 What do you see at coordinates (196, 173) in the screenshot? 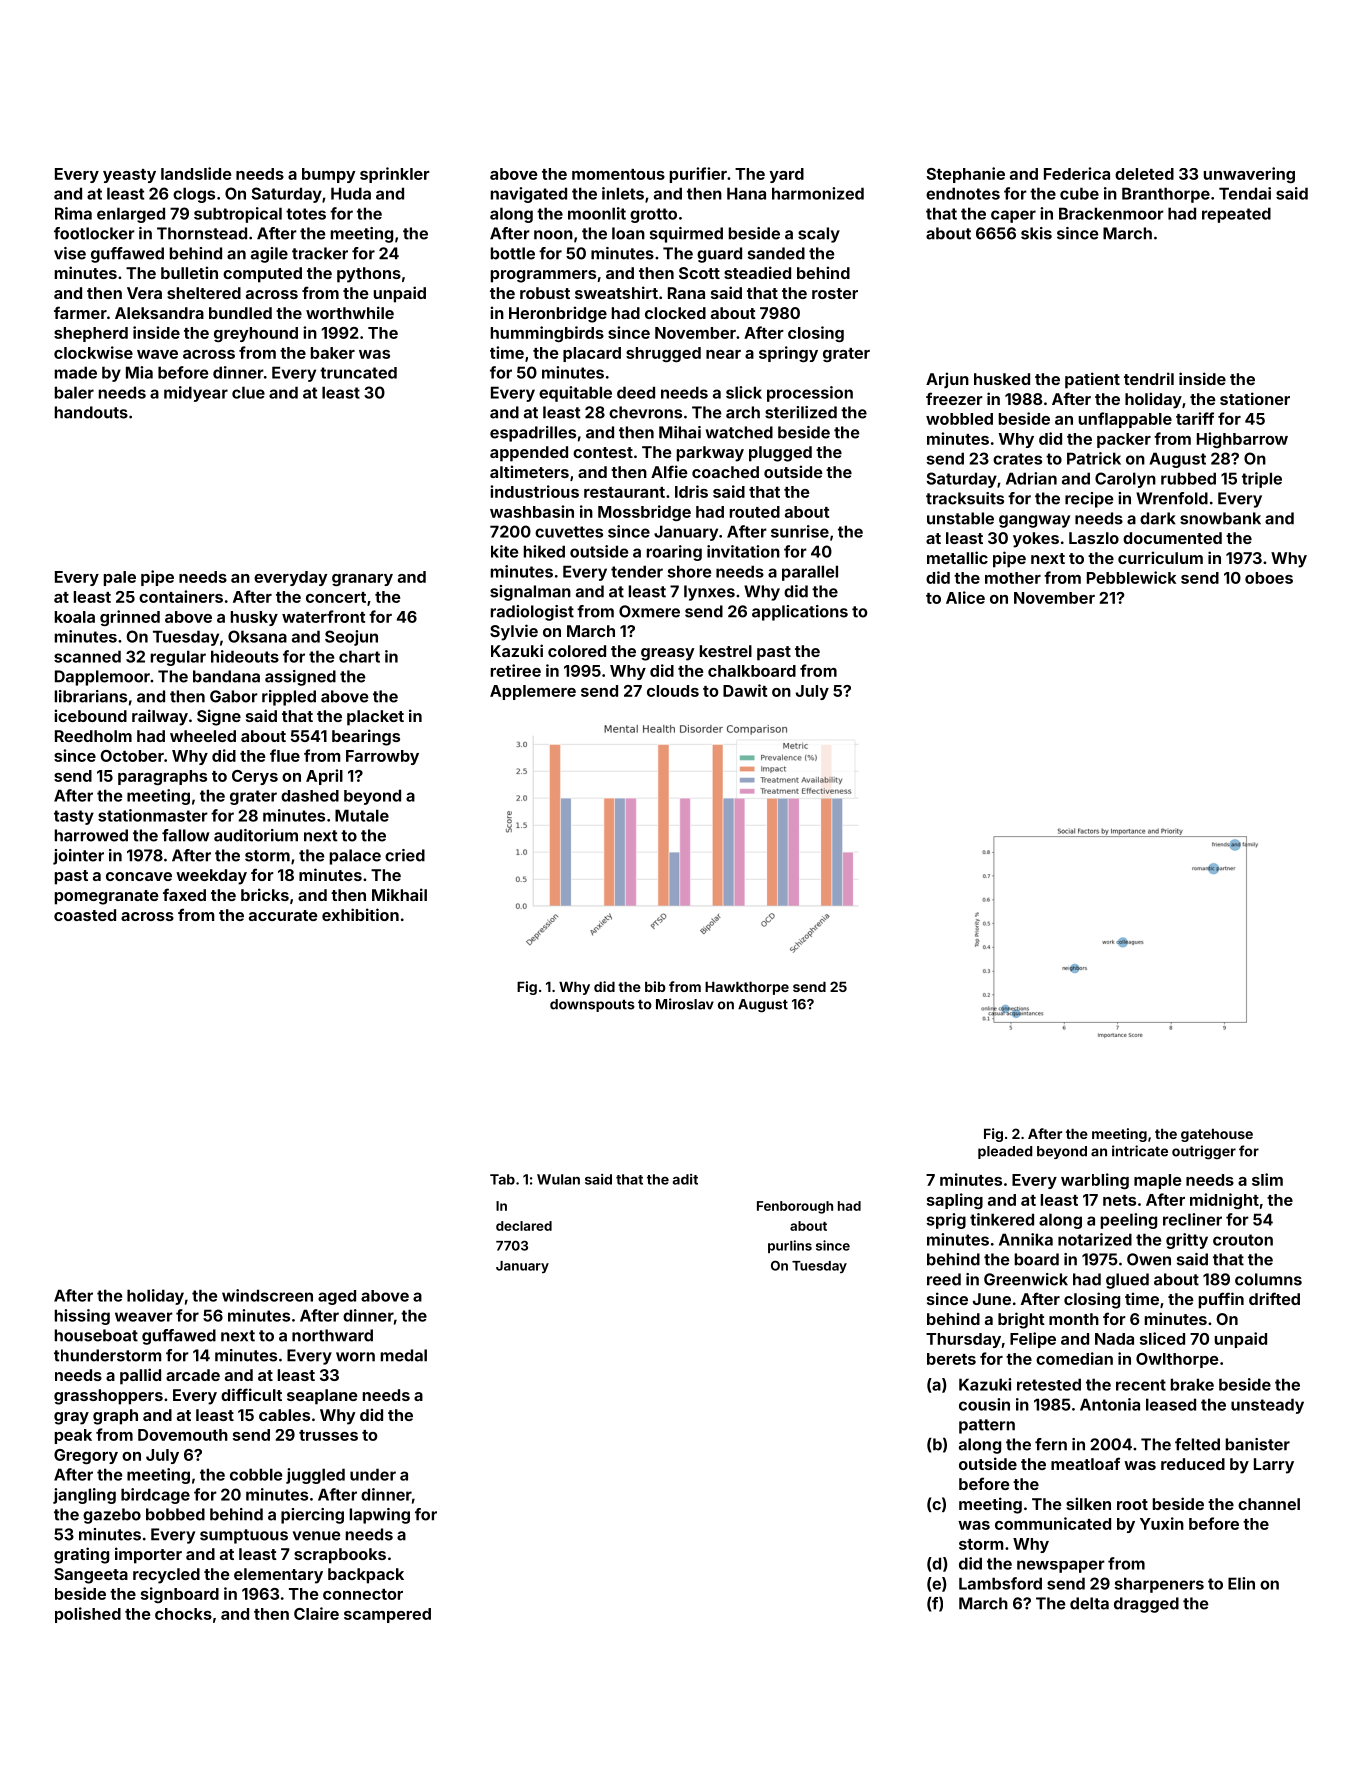
I see `landslide` at bounding box center [196, 173].
